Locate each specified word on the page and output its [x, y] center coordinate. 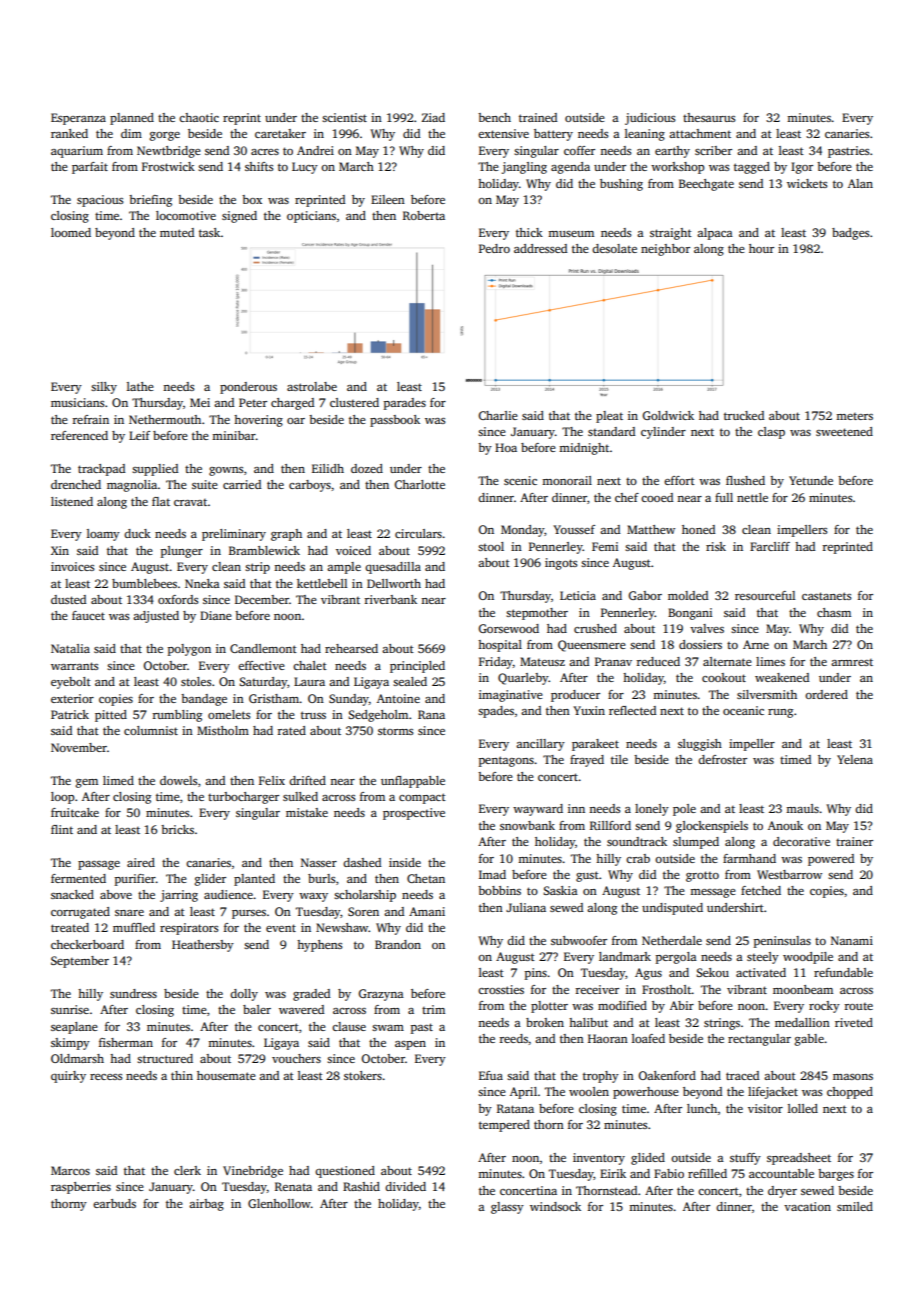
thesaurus [709, 117]
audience [228, 894]
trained [538, 117]
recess [106, 1077]
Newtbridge [169, 152]
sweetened [844, 431]
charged [292, 404]
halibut [588, 1022]
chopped [850, 1093]
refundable [843, 972]
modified [622, 1005]
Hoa [506, 447]
